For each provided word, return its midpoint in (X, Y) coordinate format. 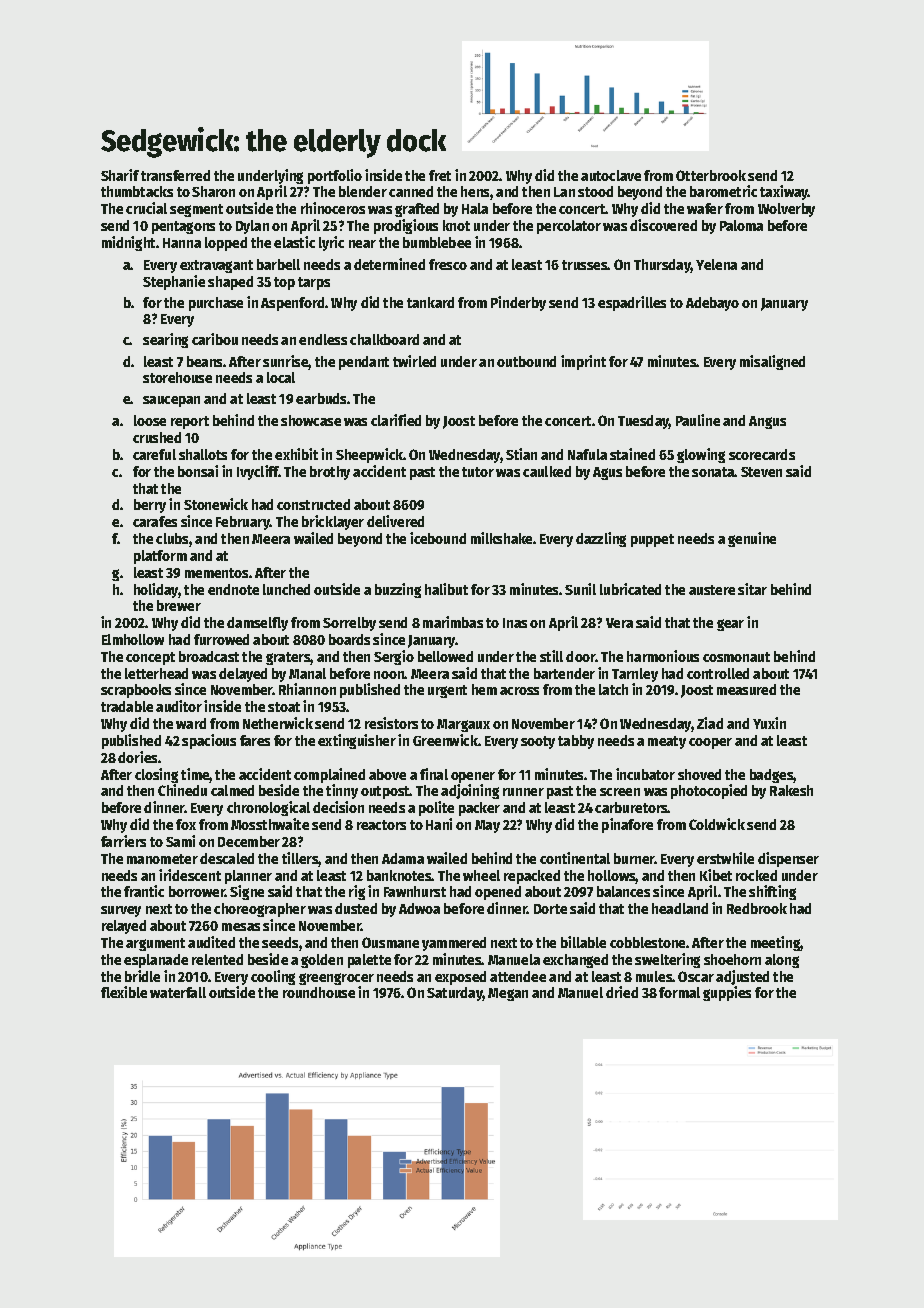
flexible (124, 992)
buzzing (398, 590)
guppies (727, 993)
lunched (286, 589)
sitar (752, 589)
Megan (508, 994)
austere (712, 590)
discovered (663, 225)
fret (440, 175)
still (551, 656)
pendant (364, 363)
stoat (284, 707)
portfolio (335, 176)
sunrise (286, 362)
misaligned (772, 362)
